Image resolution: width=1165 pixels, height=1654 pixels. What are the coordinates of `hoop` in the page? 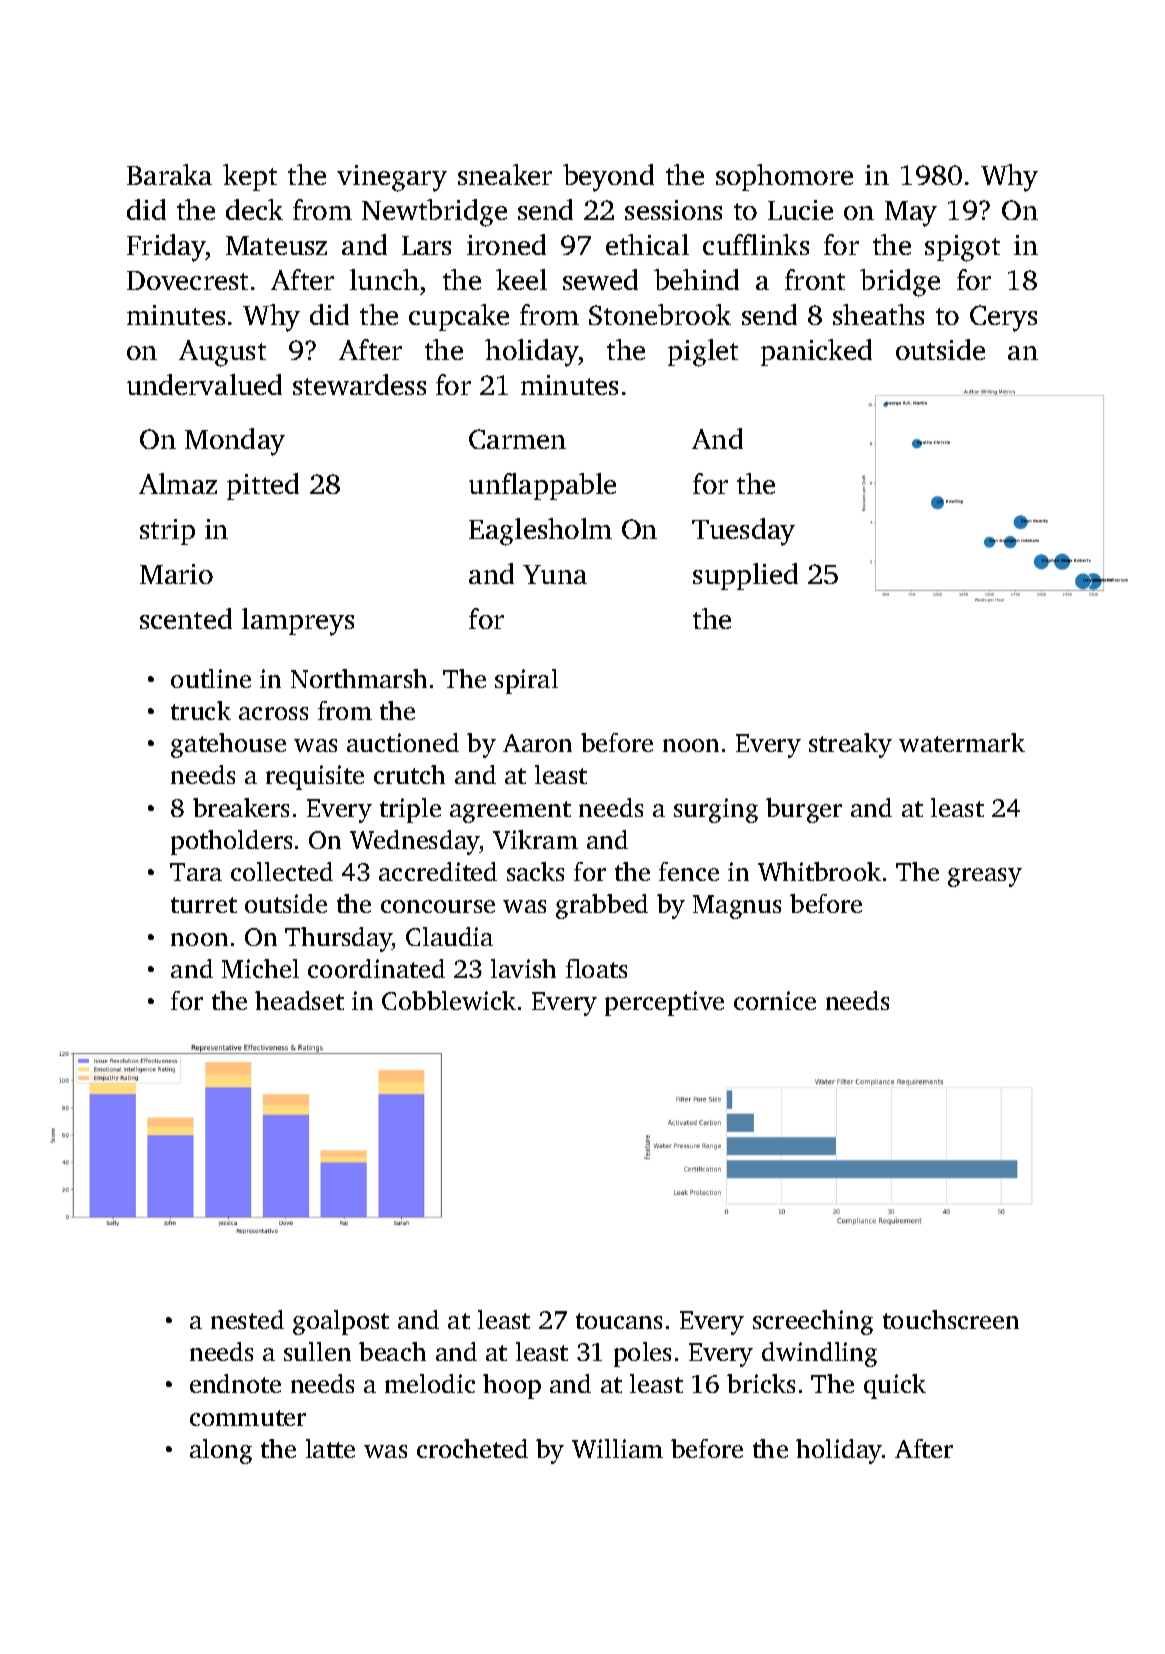 It's located at (512, 1386).
